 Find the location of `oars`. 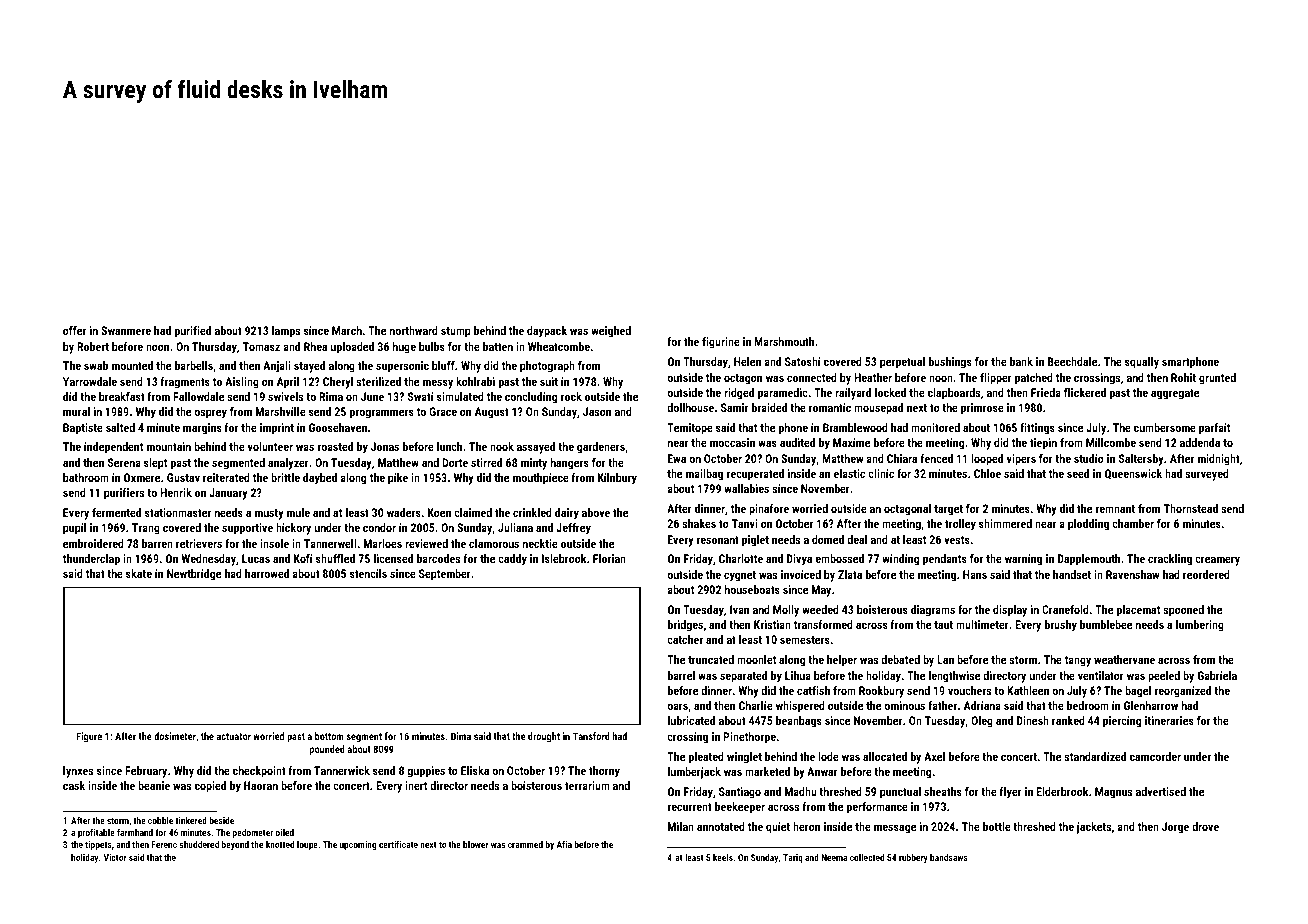

oars is located at coordinates (677, 706).
